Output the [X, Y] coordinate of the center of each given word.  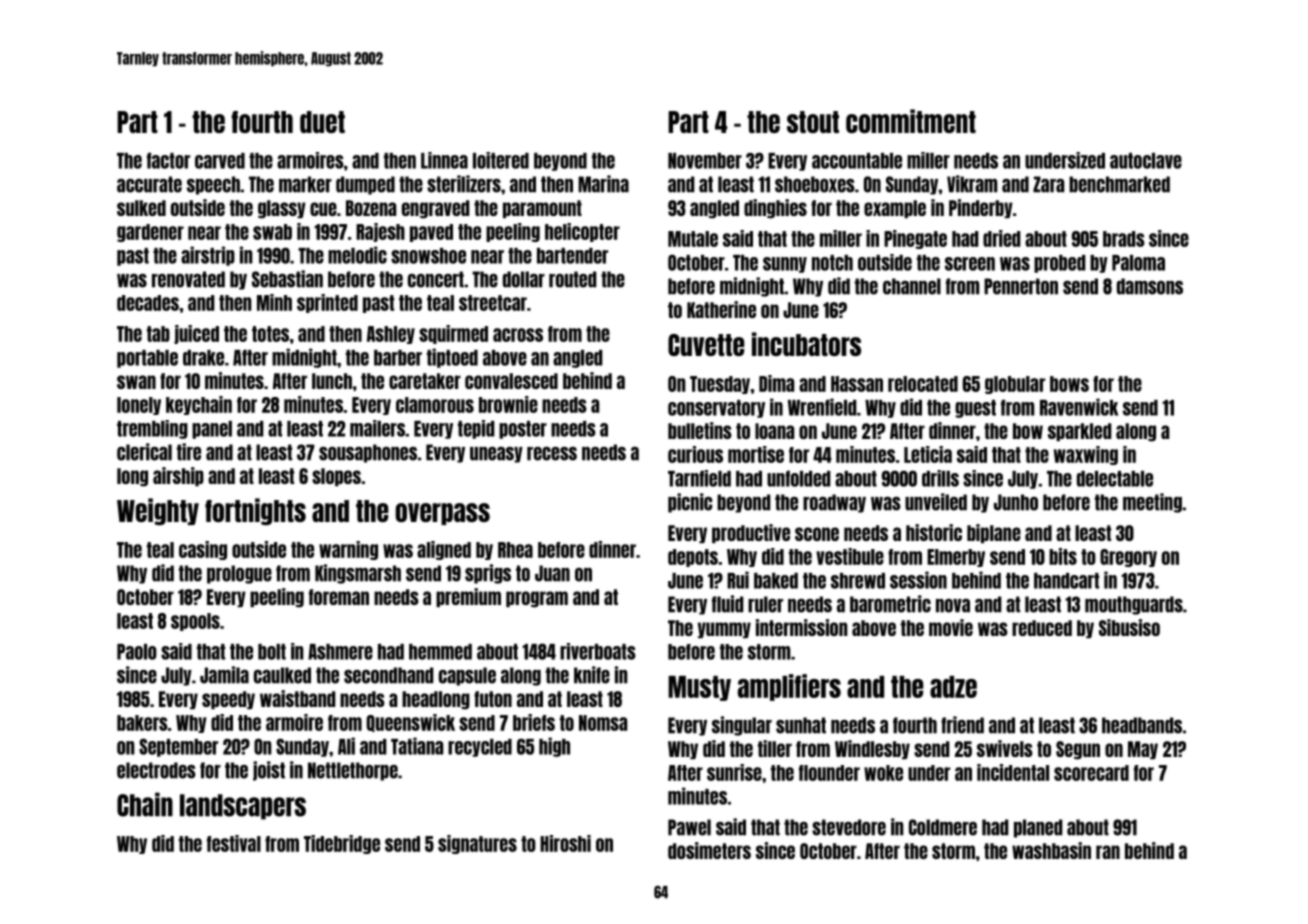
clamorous [435, 405]
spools [195, 622]
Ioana [774, 431]
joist [269, 771]
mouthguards [1134, 605]
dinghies [775, 209]
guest [975, 409]
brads [1124, 239]
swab [272, 232]
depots [693, 558]
